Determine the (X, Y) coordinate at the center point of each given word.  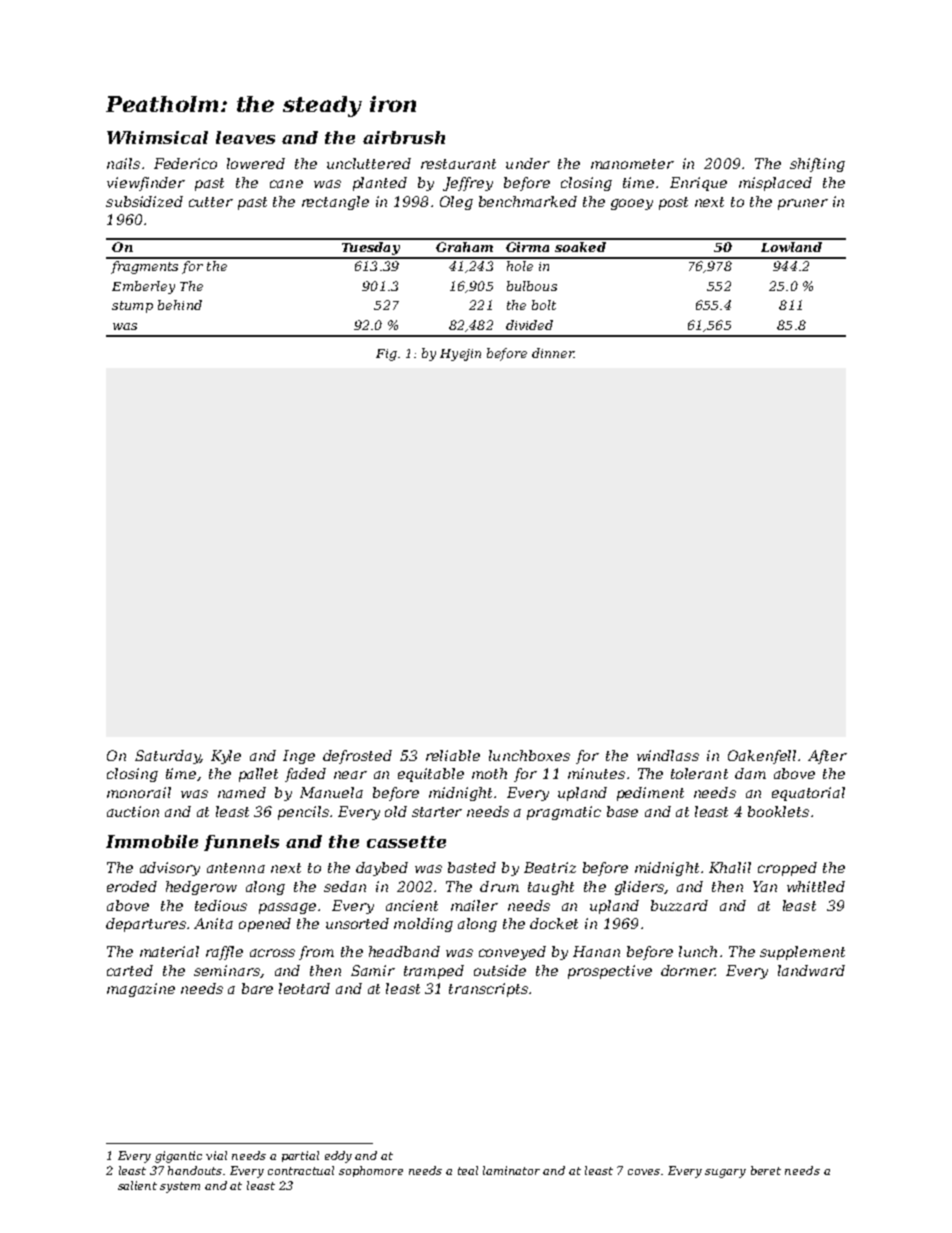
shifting (817, 165)
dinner (553, 353)
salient (137, 1185)
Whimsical (157, 137)
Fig (386, 355)
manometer (632, 164)
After (827, 757)
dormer (688, 970)
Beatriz (550, 867)
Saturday (167, 757)
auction (133, 811)
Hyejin (460, 355)
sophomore (371, 1171)
